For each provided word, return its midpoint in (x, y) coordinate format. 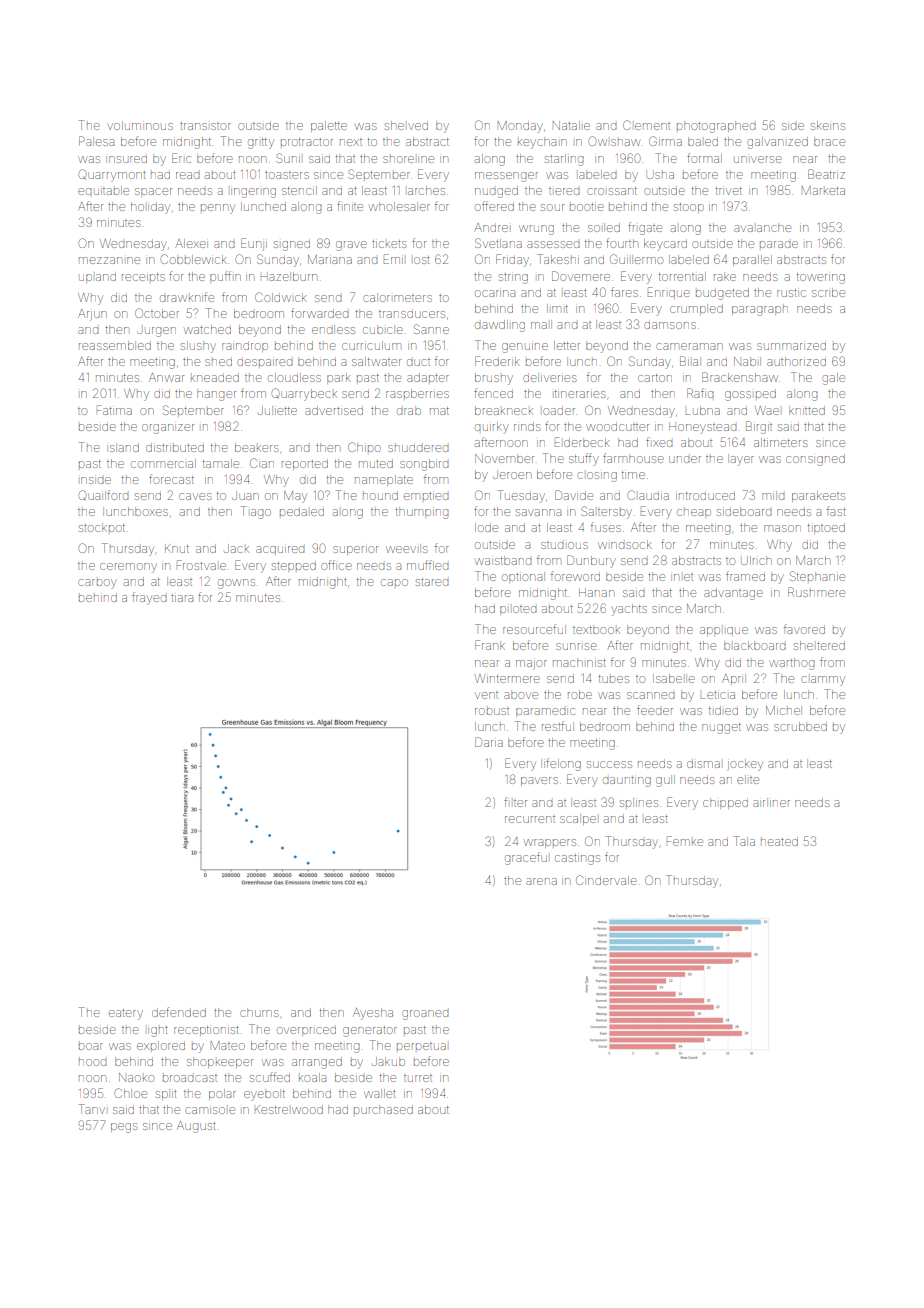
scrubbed (800, 726)
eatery (126, 1015)
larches (426, 190)
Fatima (114, 410)
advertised (334, 410)
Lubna (703, 410)
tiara (182, 598)
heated (779, 841)
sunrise (576, 646)
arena (541, 881)
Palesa (96, 141)
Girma (665, 141)
